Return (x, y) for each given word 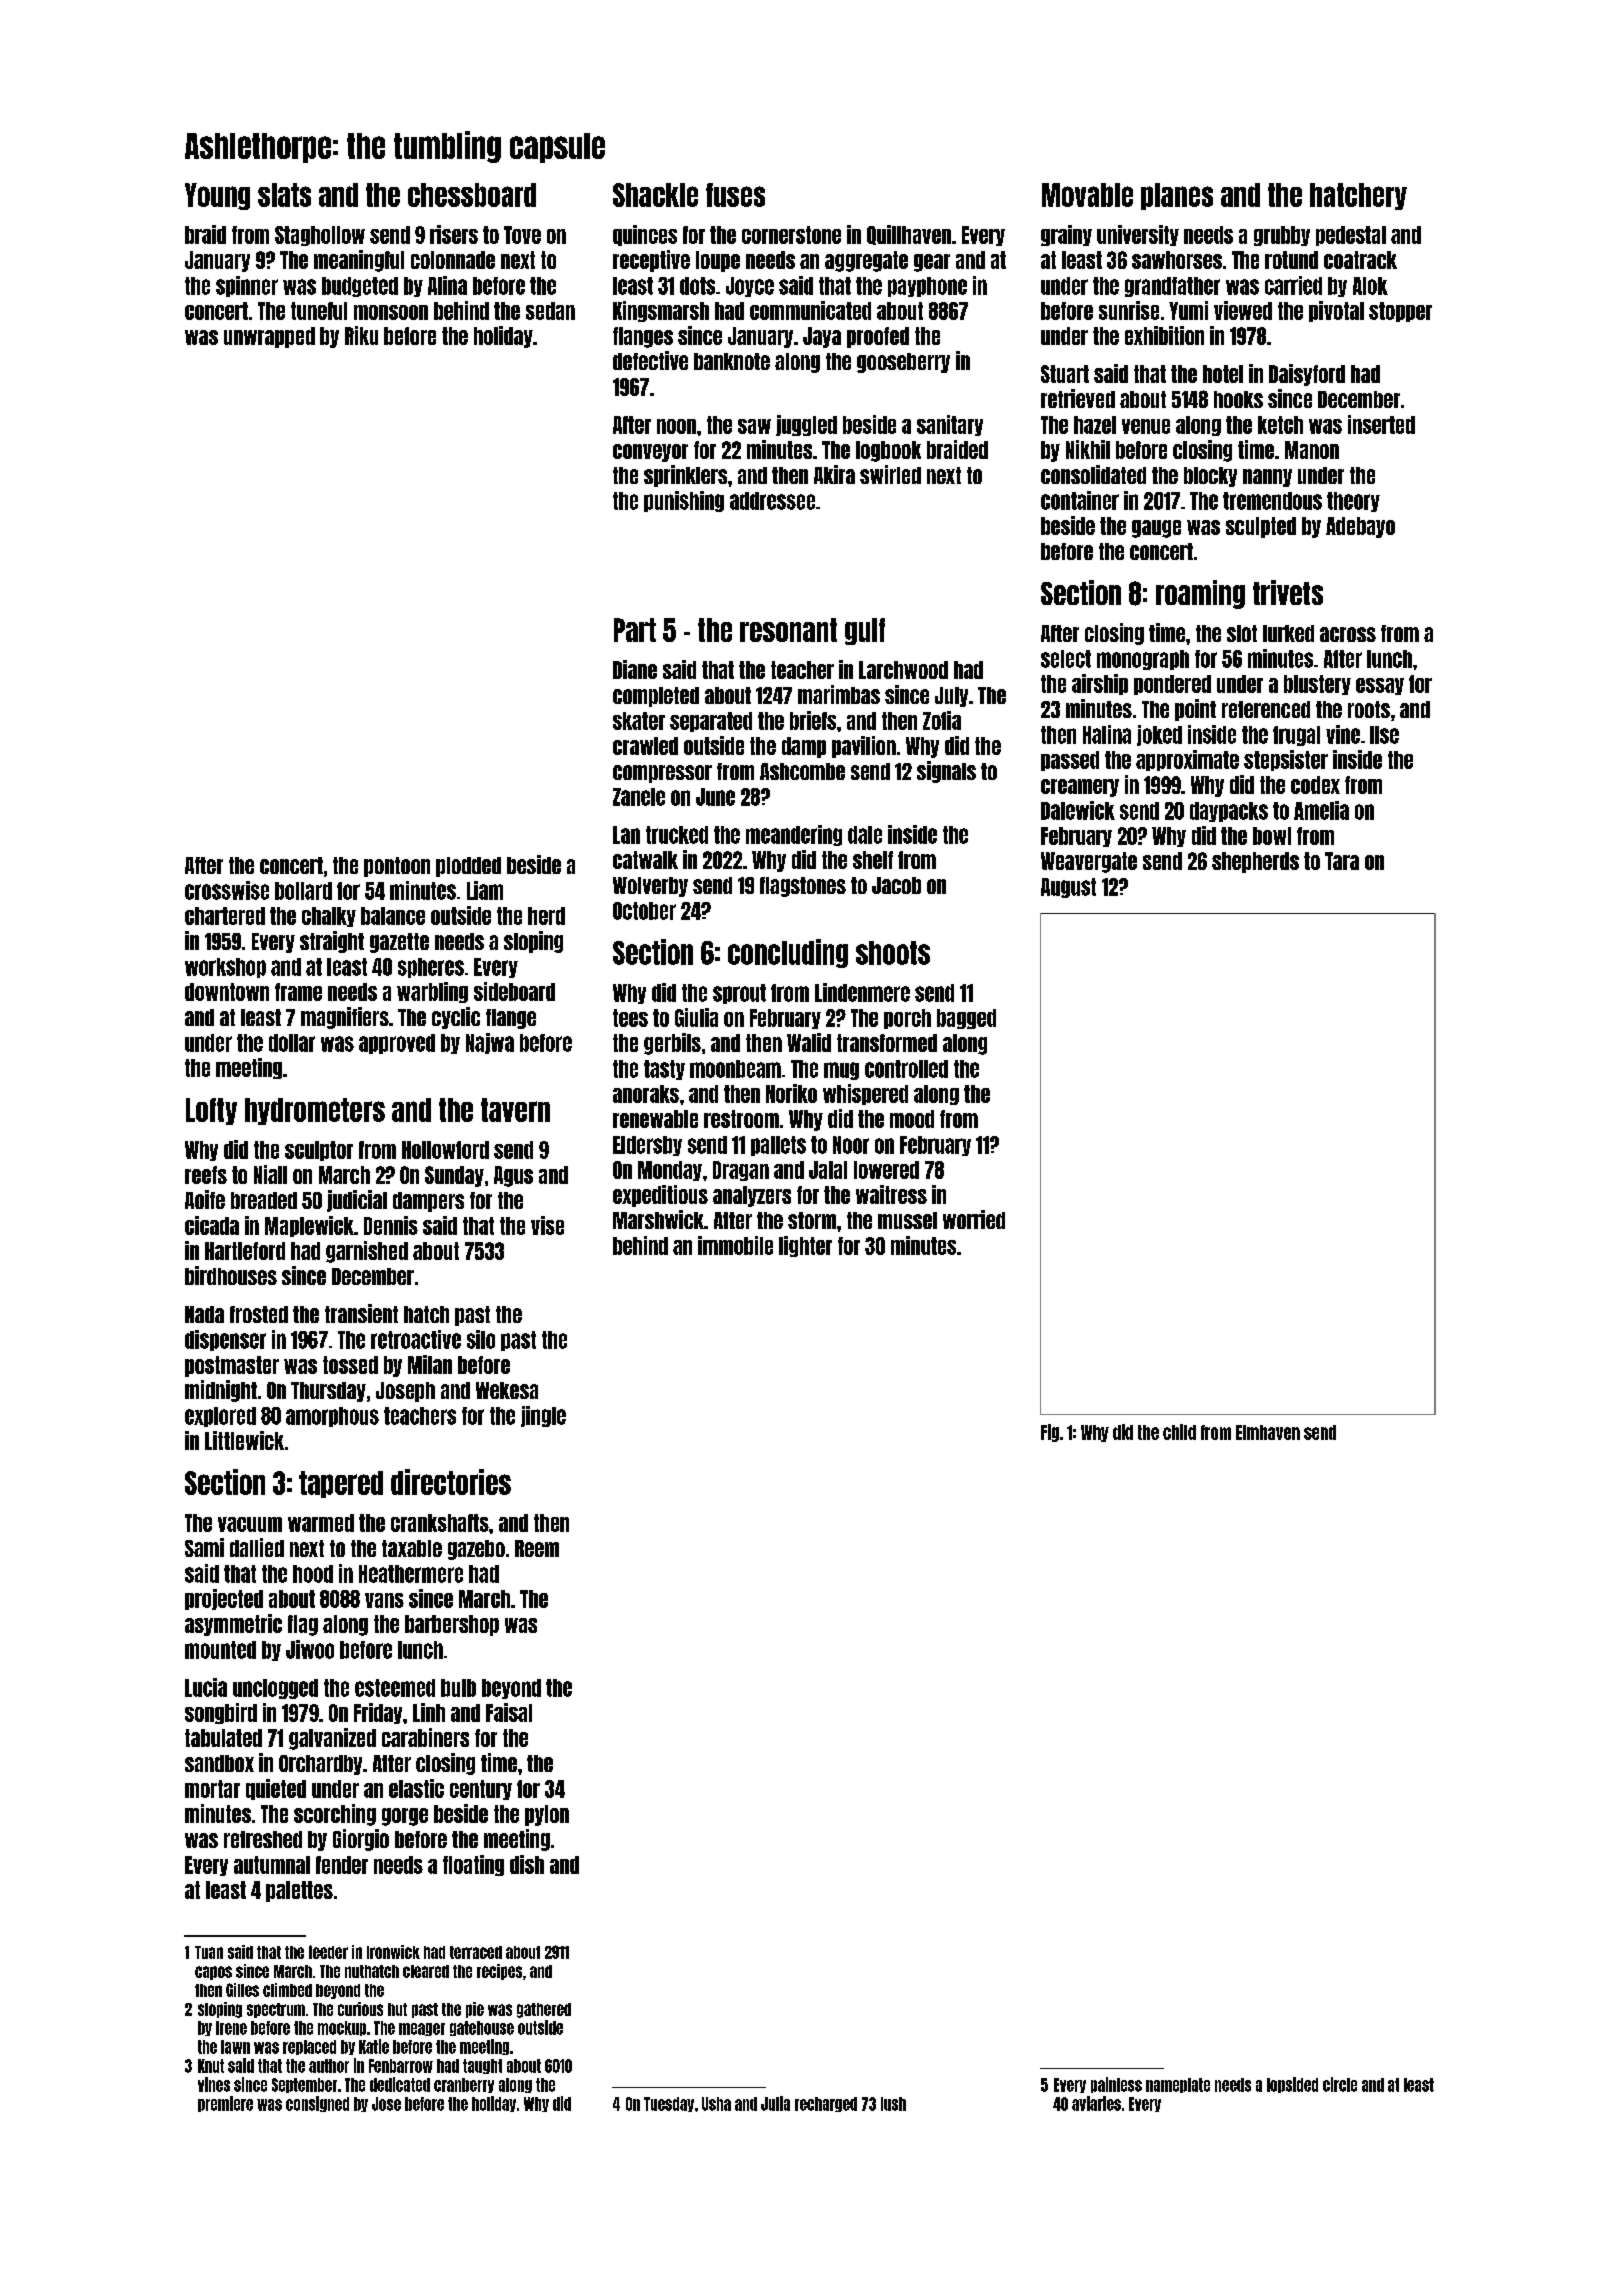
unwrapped (269, 337)
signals (946, 772)
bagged (966, 1019)
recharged (826, 2104)
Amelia (1321, 810)
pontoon (397, 867)
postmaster (232, 1366)
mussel (907, 1220)
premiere (225, 2104)
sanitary (950, 425)
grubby (1282, 236)
